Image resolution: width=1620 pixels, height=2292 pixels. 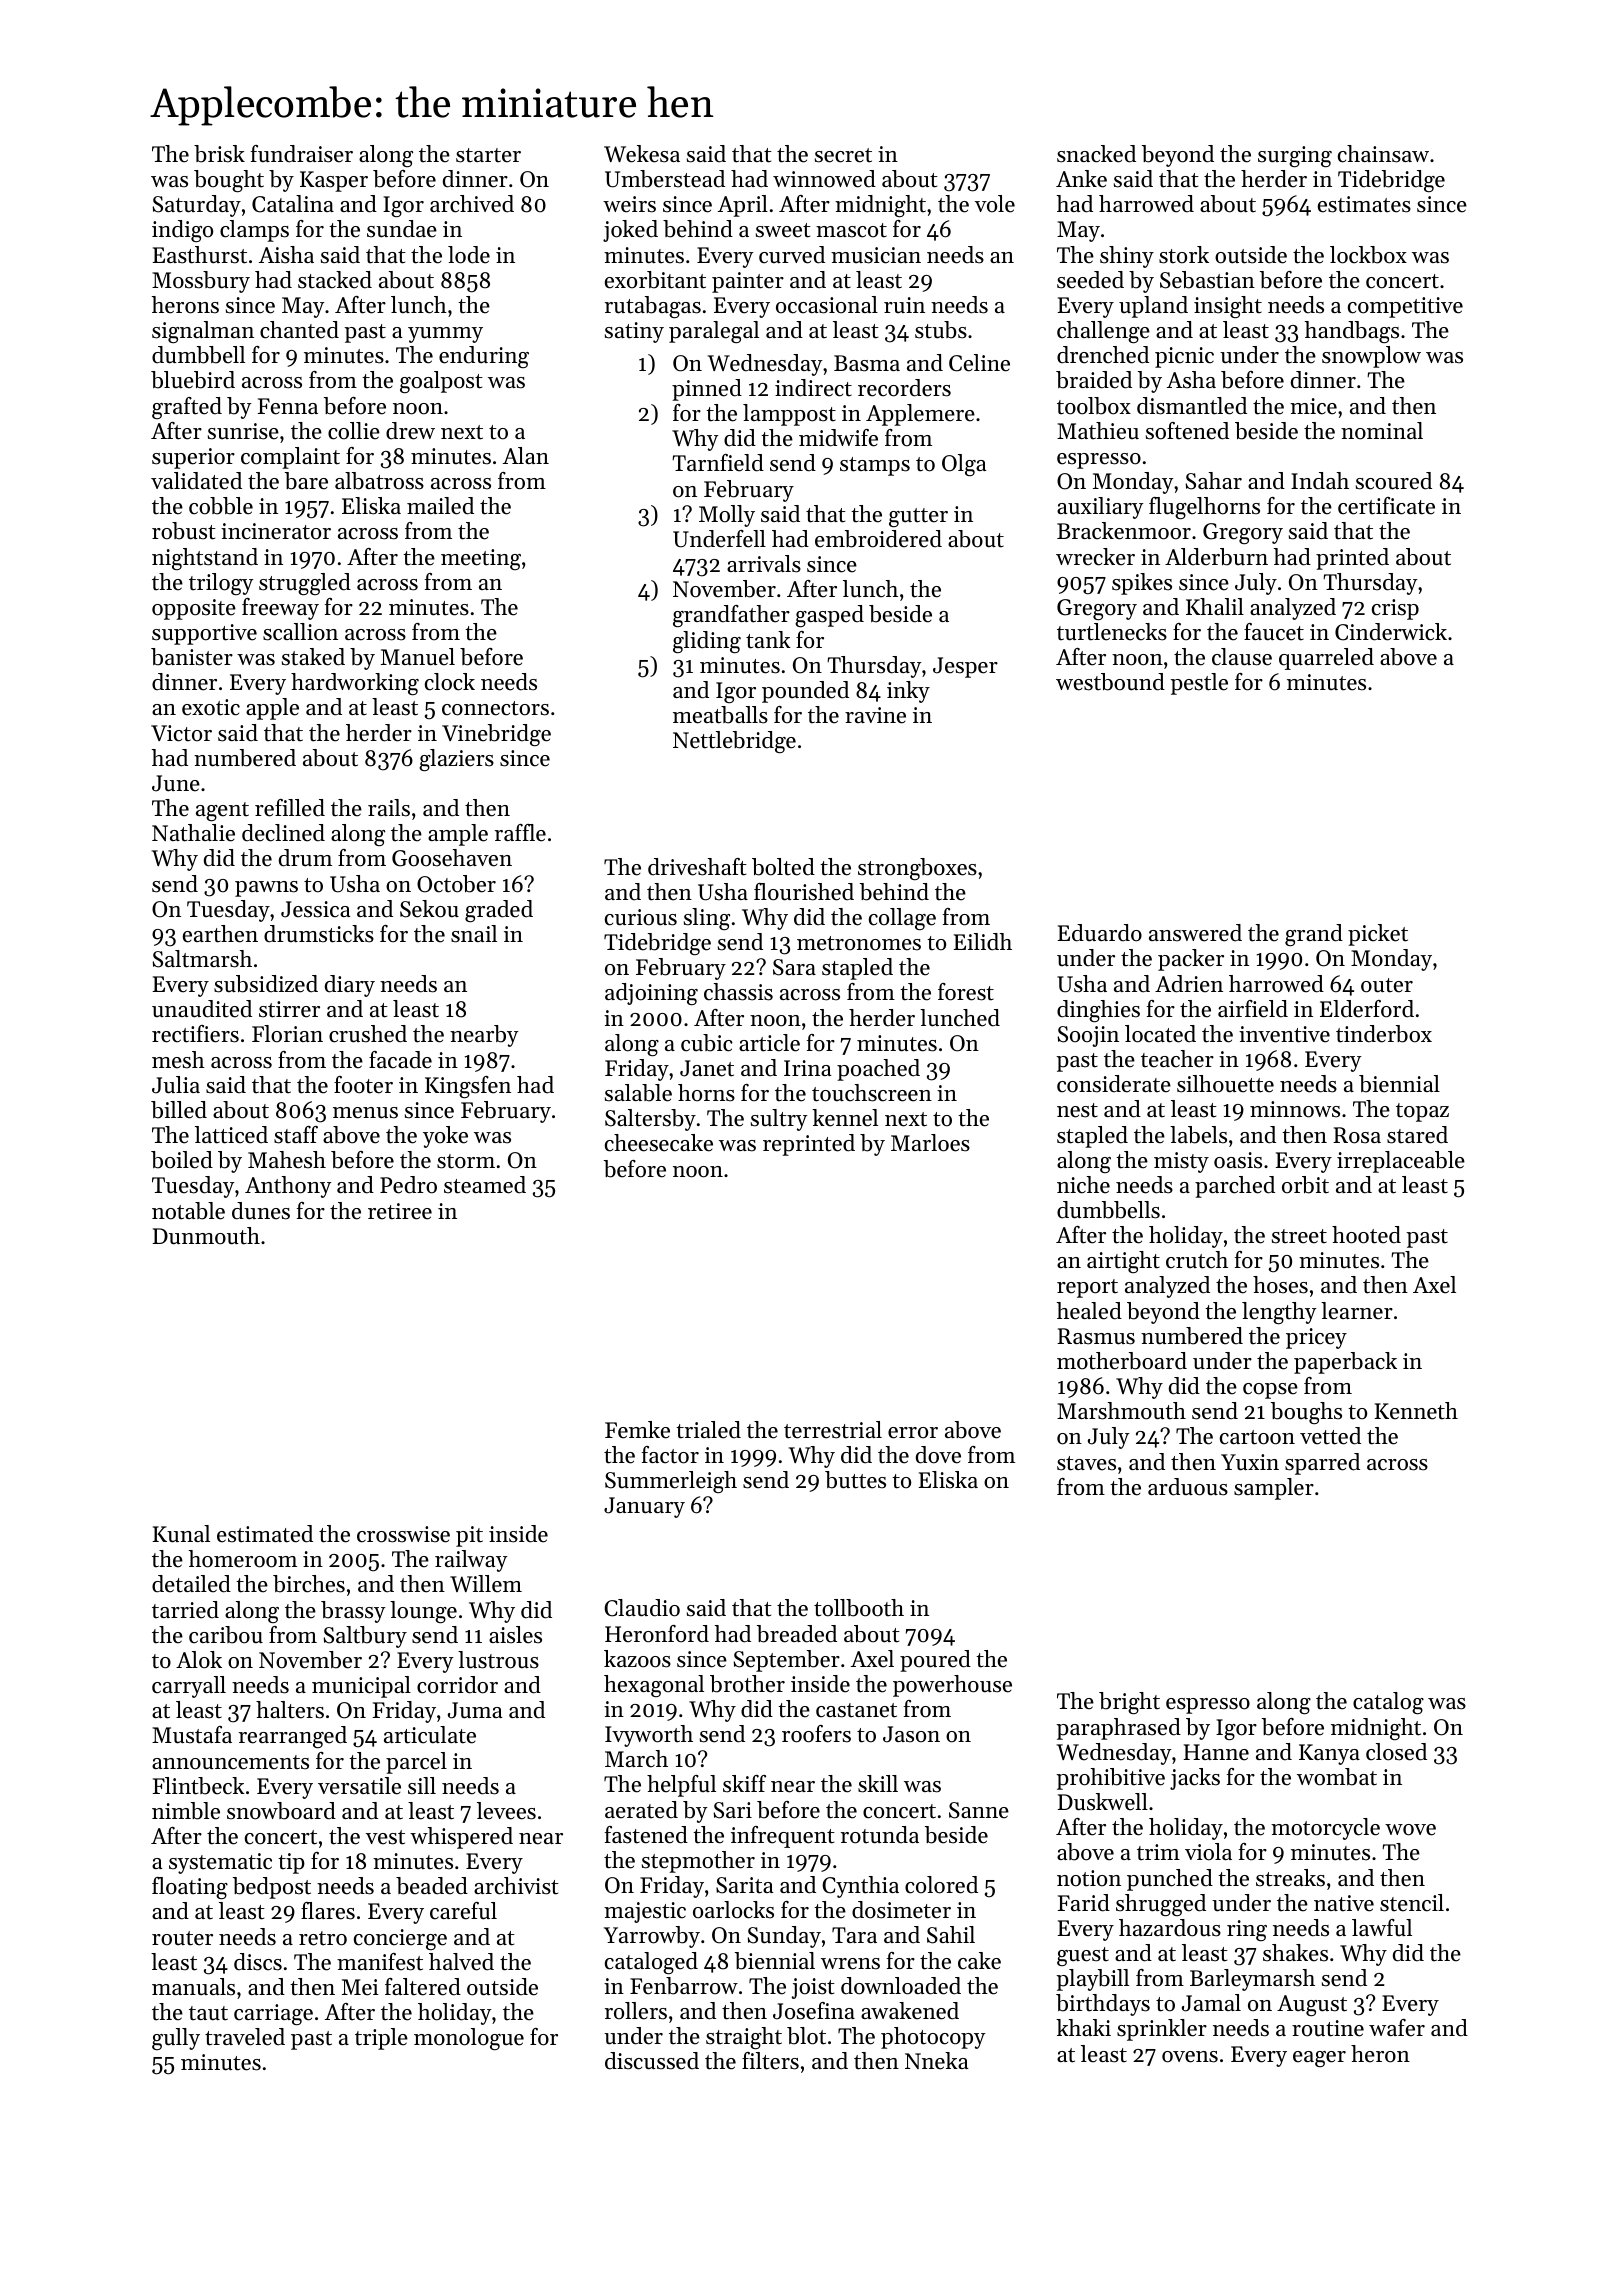 What do you see at coordinates (468, 1087) in the image?
I see `Kingsfen` at bounding box center [468, 1087].
